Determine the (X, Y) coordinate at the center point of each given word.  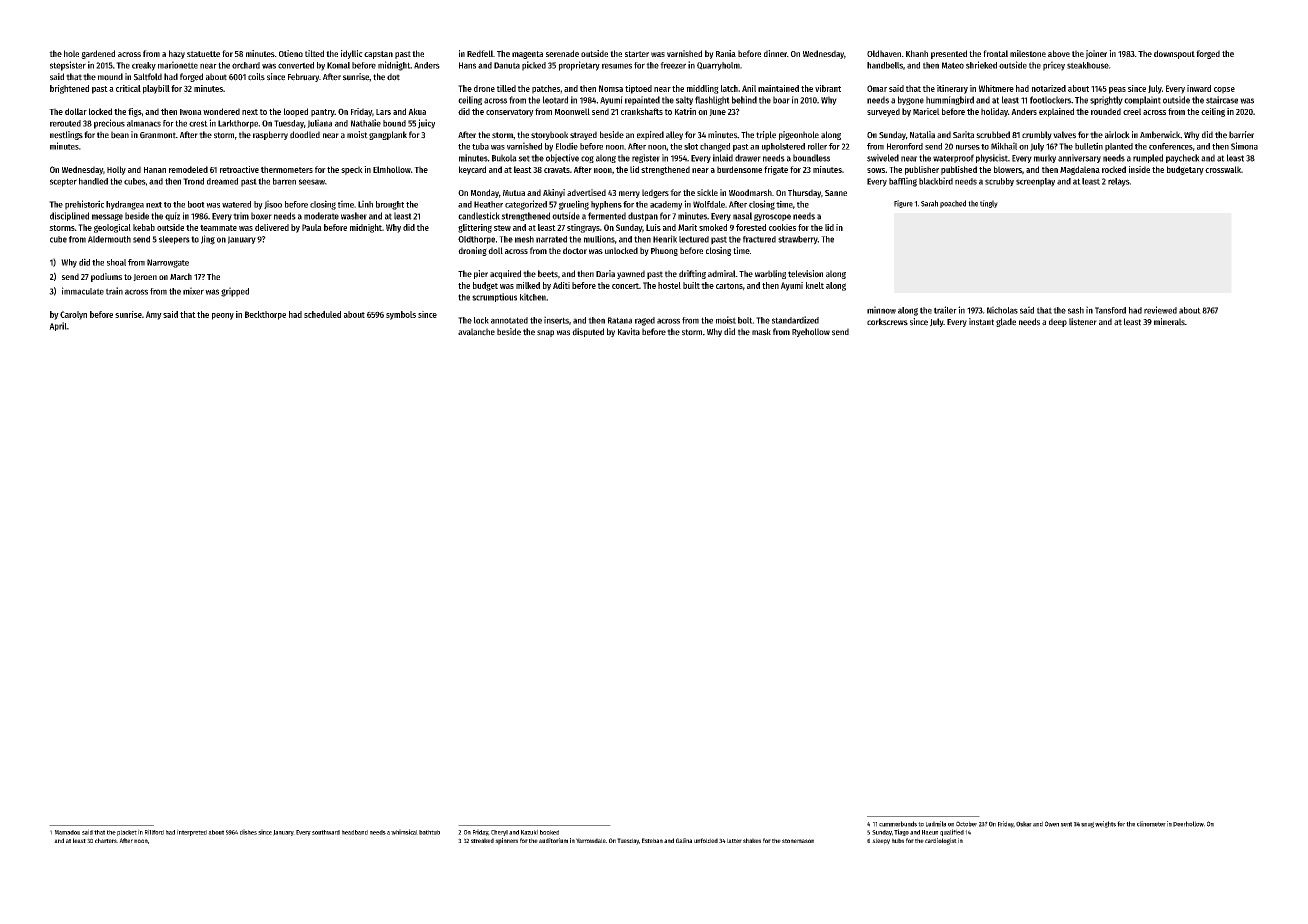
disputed (588, 332)
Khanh (917, 53)
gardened (98, 54)
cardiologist (941, 841)
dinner (775, 53)
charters (106, 840)
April (58, 326)
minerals (1169, 322)
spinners (506, 841)
